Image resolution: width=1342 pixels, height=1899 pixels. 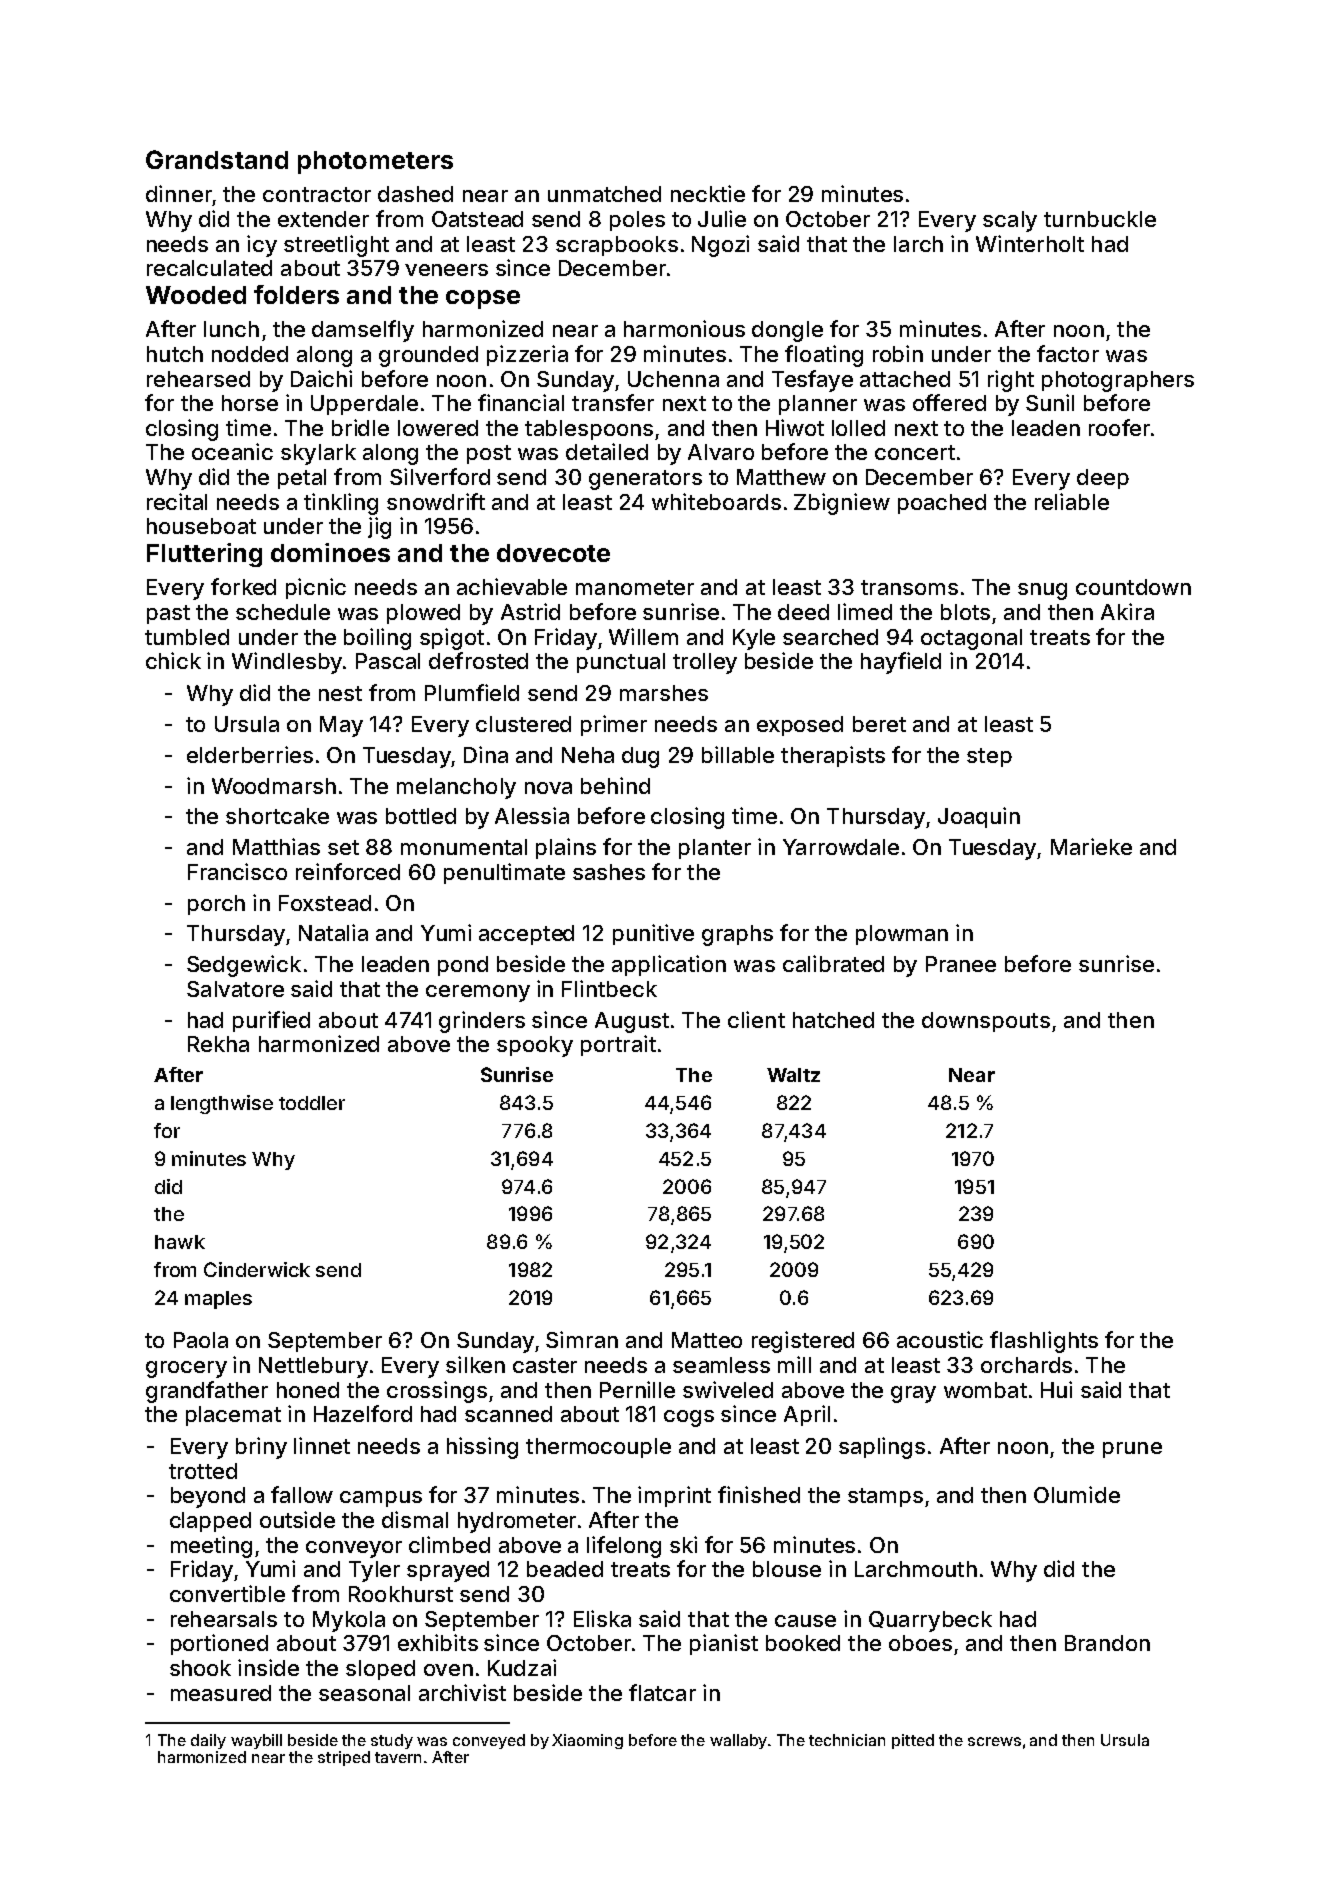 I want to click on pizzeria, so click(x=527, y=355).
